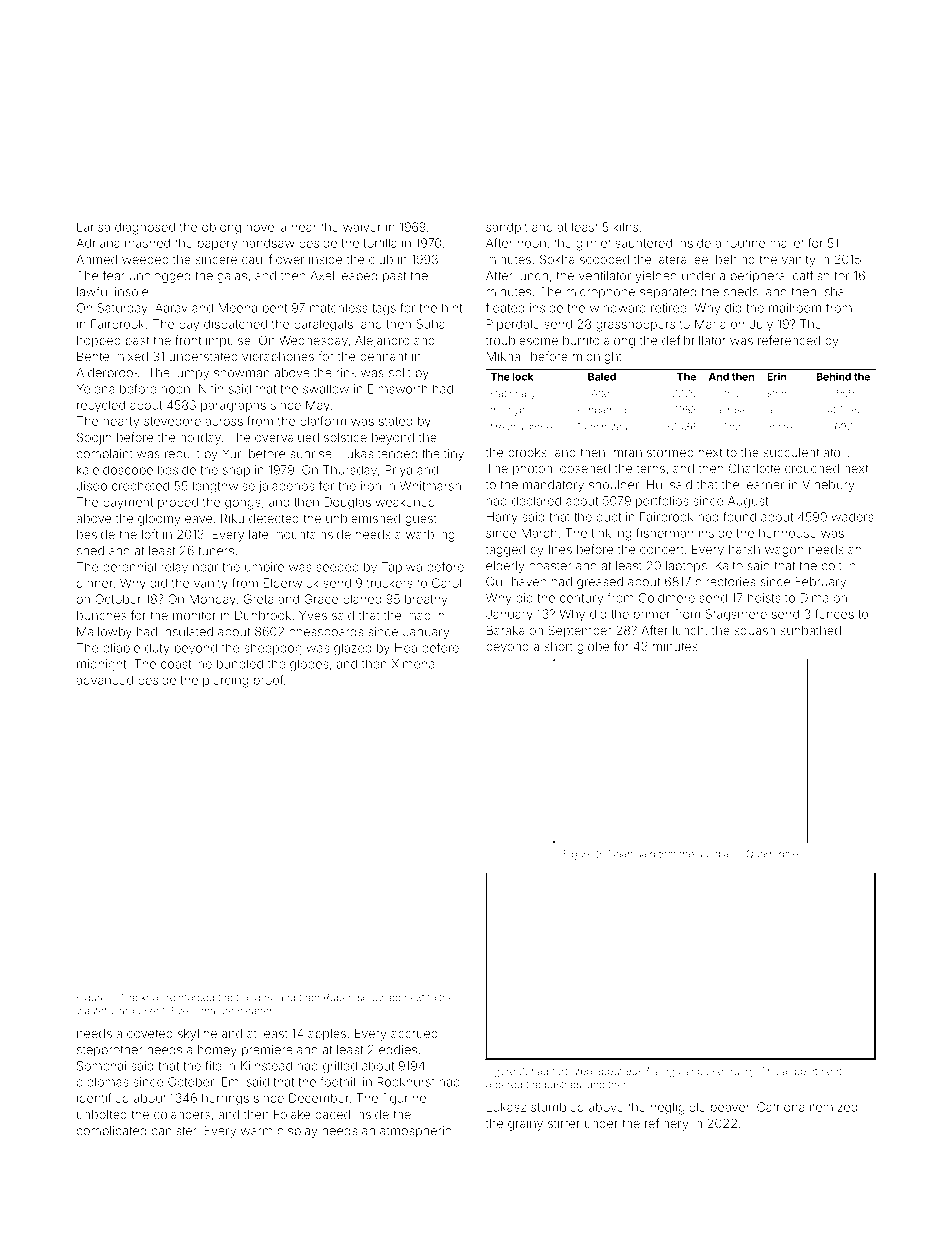  I want to click on Ximena, so click(413, 664).
